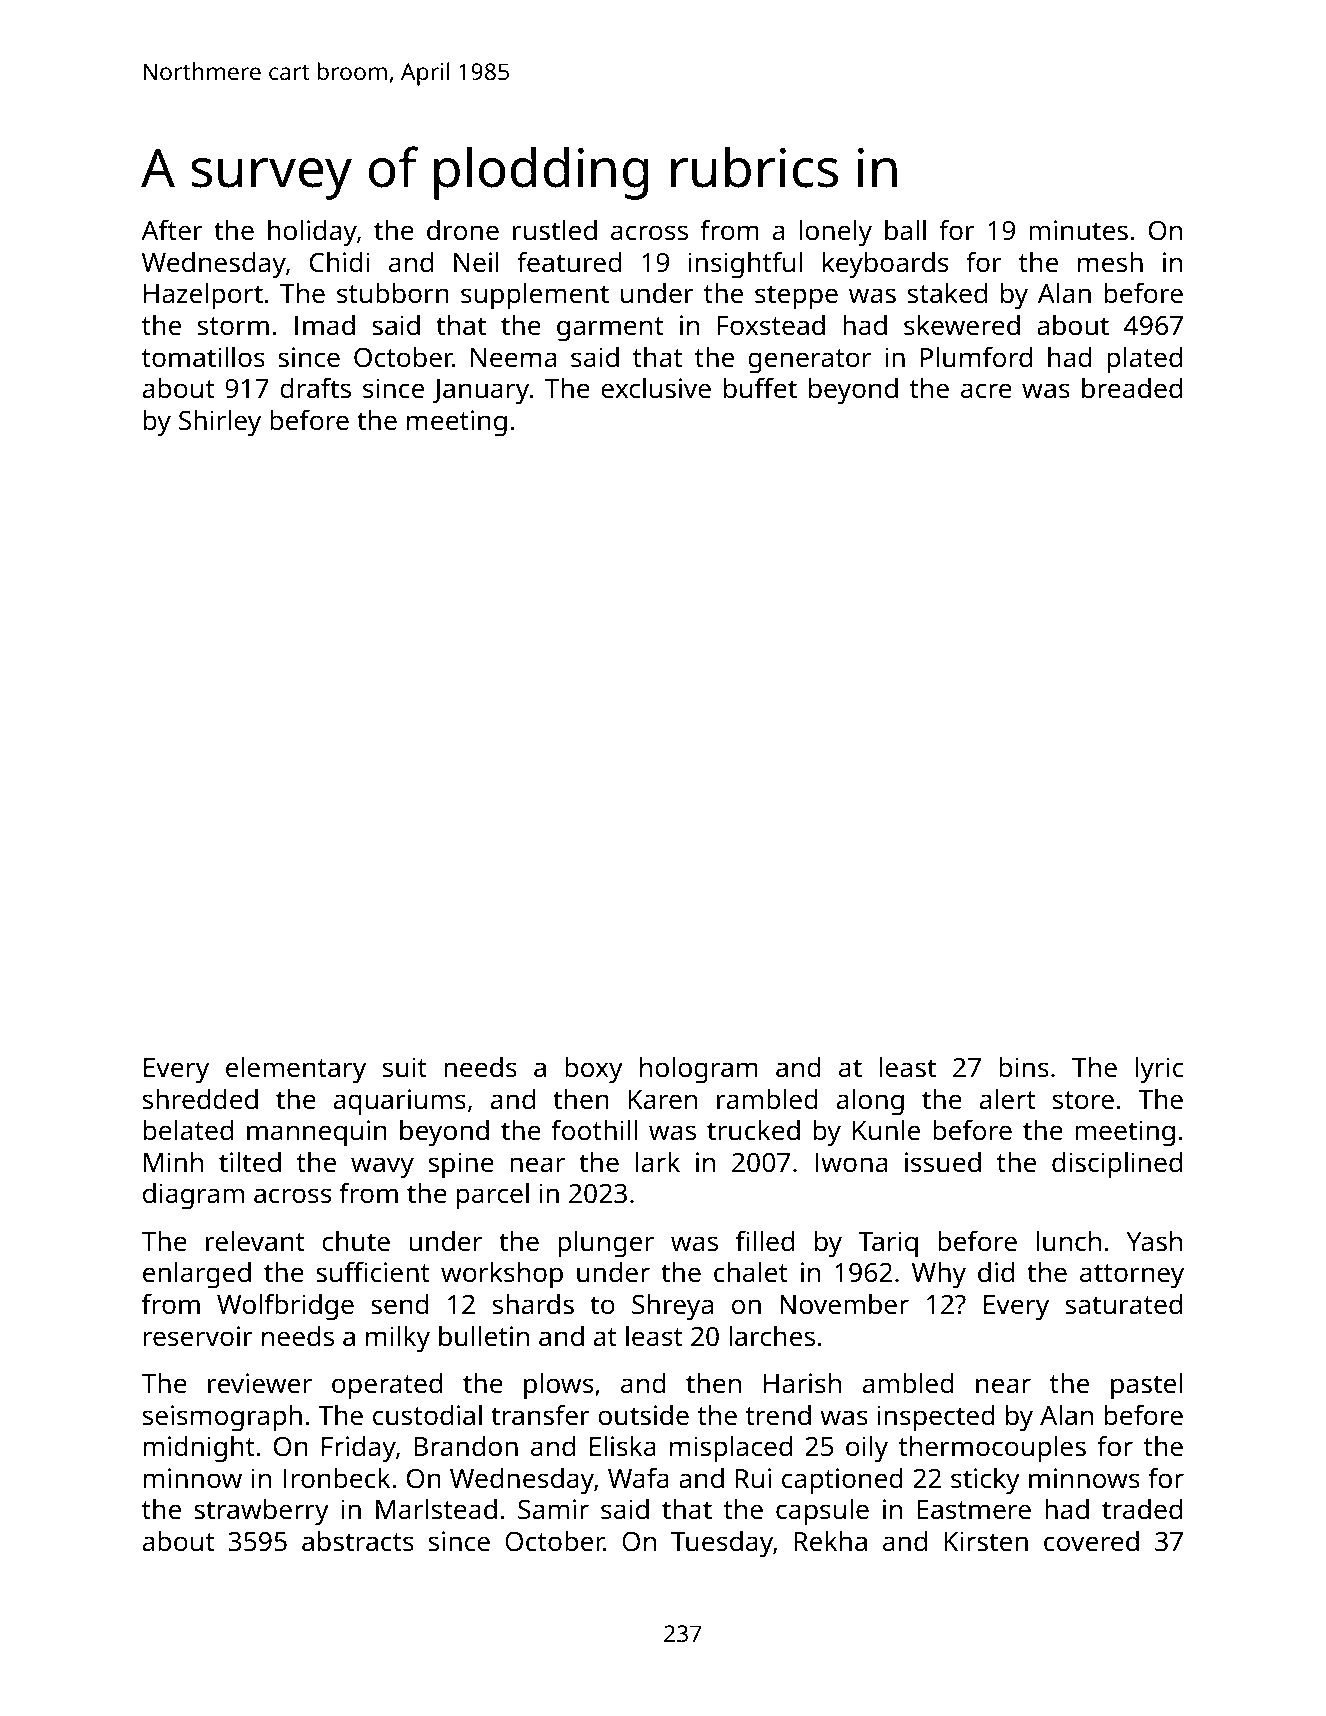 The width and height of the document is (1326, 1716). Describe the element at coordinates (1132, 388) in the document. I see `breaded` at that location.
